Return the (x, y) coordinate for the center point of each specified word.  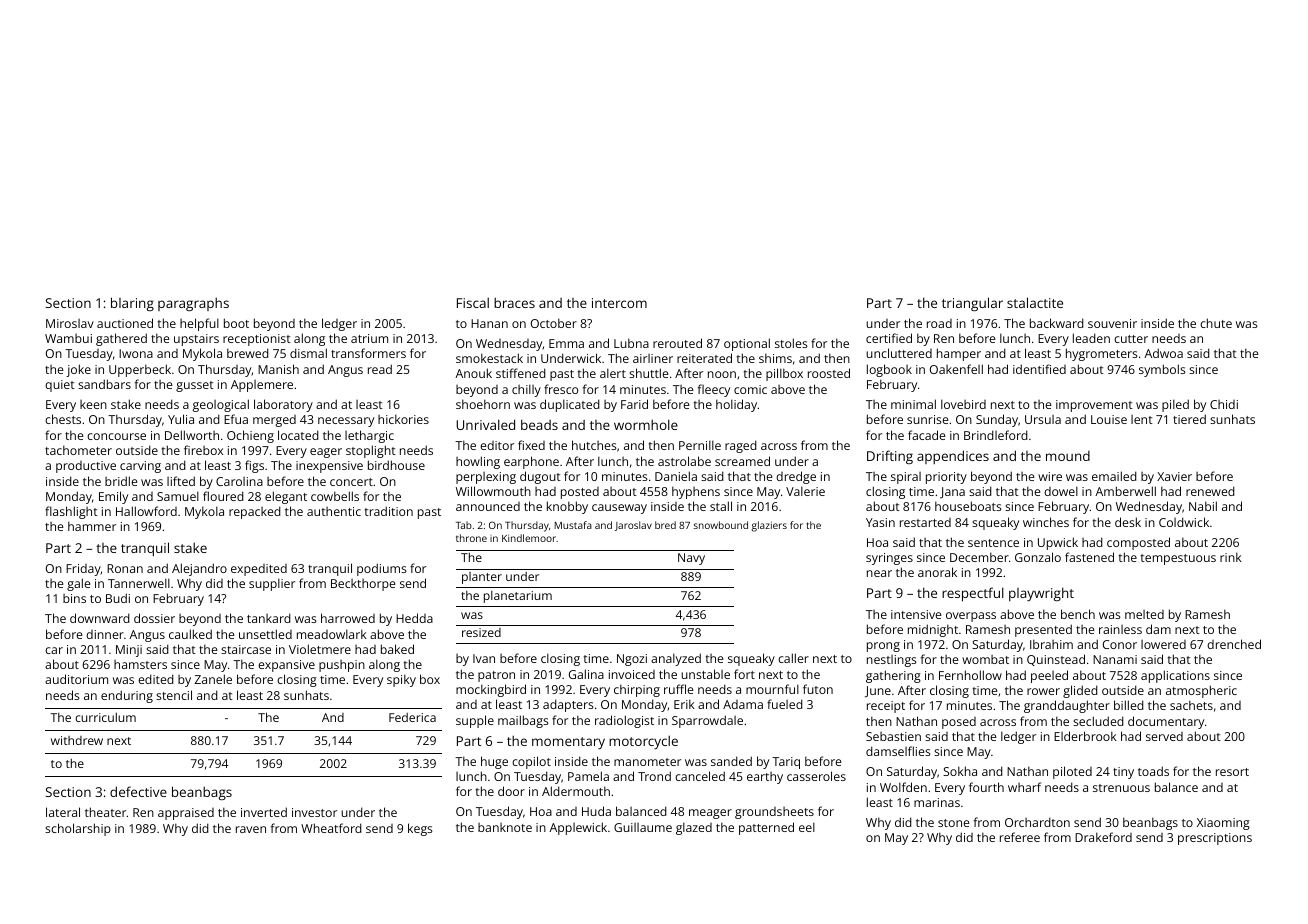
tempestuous (1178, 559)
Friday (83, 570)
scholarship (78, 829)
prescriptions (1215, 839)
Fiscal (473, 302)
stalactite (1035, 302)
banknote (505, 827)
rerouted (677, 343)
